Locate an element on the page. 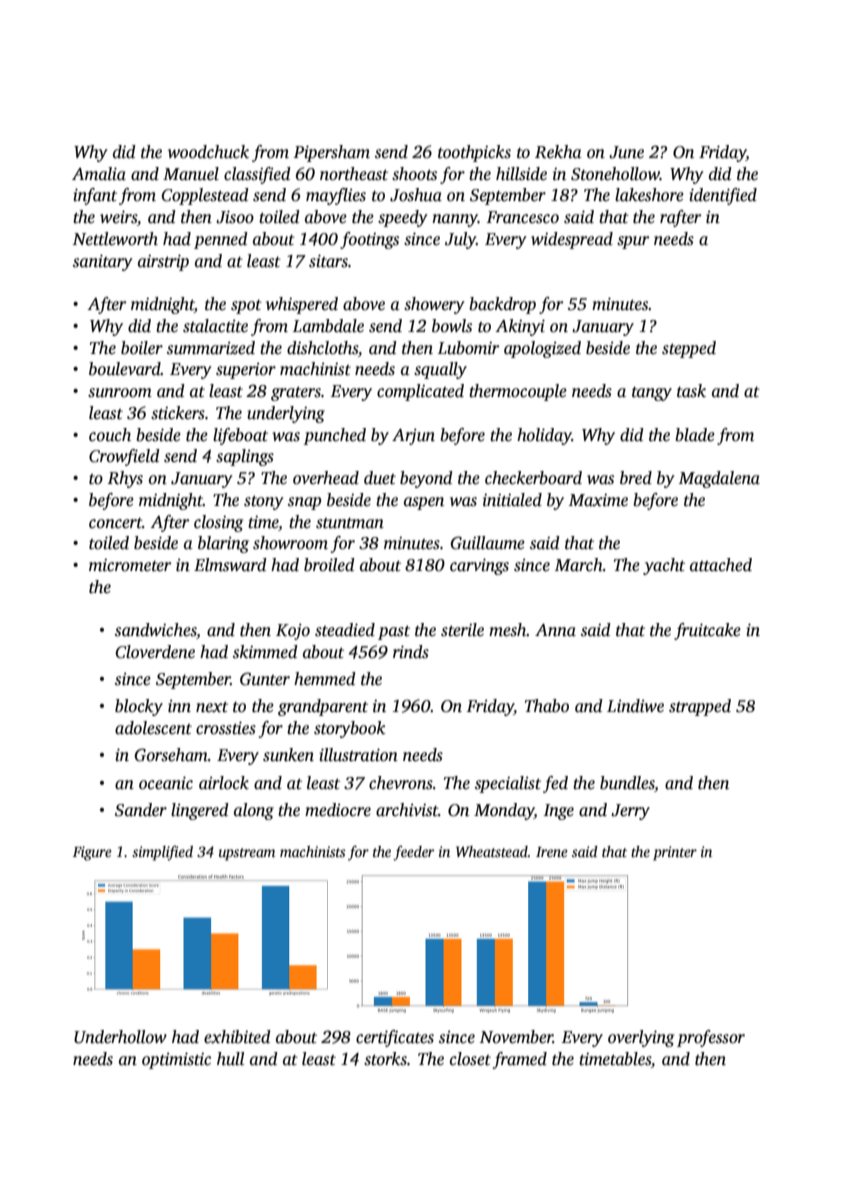 The height and width of the document is (1193, 841). weirs is located at coordinates (118, 217).
